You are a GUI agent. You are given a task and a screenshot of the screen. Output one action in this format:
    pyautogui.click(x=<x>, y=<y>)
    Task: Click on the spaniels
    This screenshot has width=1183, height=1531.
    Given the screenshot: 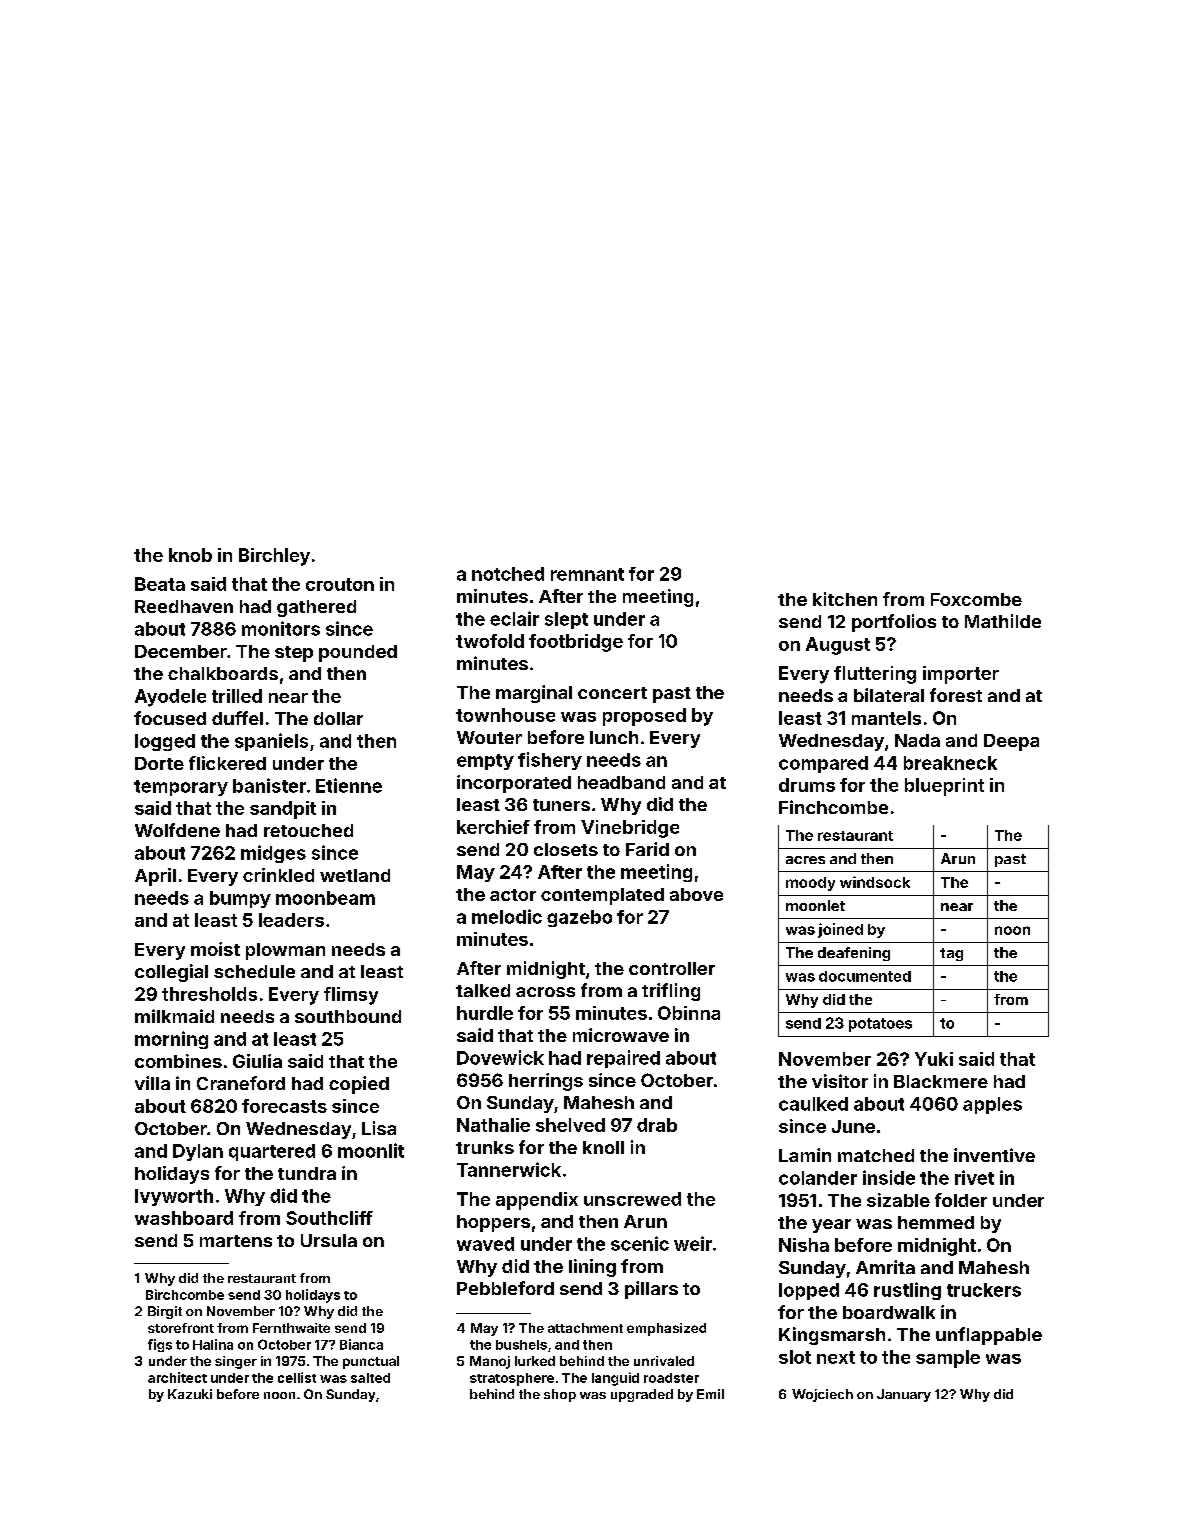 What is the action you would take?
    pyautogui.click(x=271, y=742)
